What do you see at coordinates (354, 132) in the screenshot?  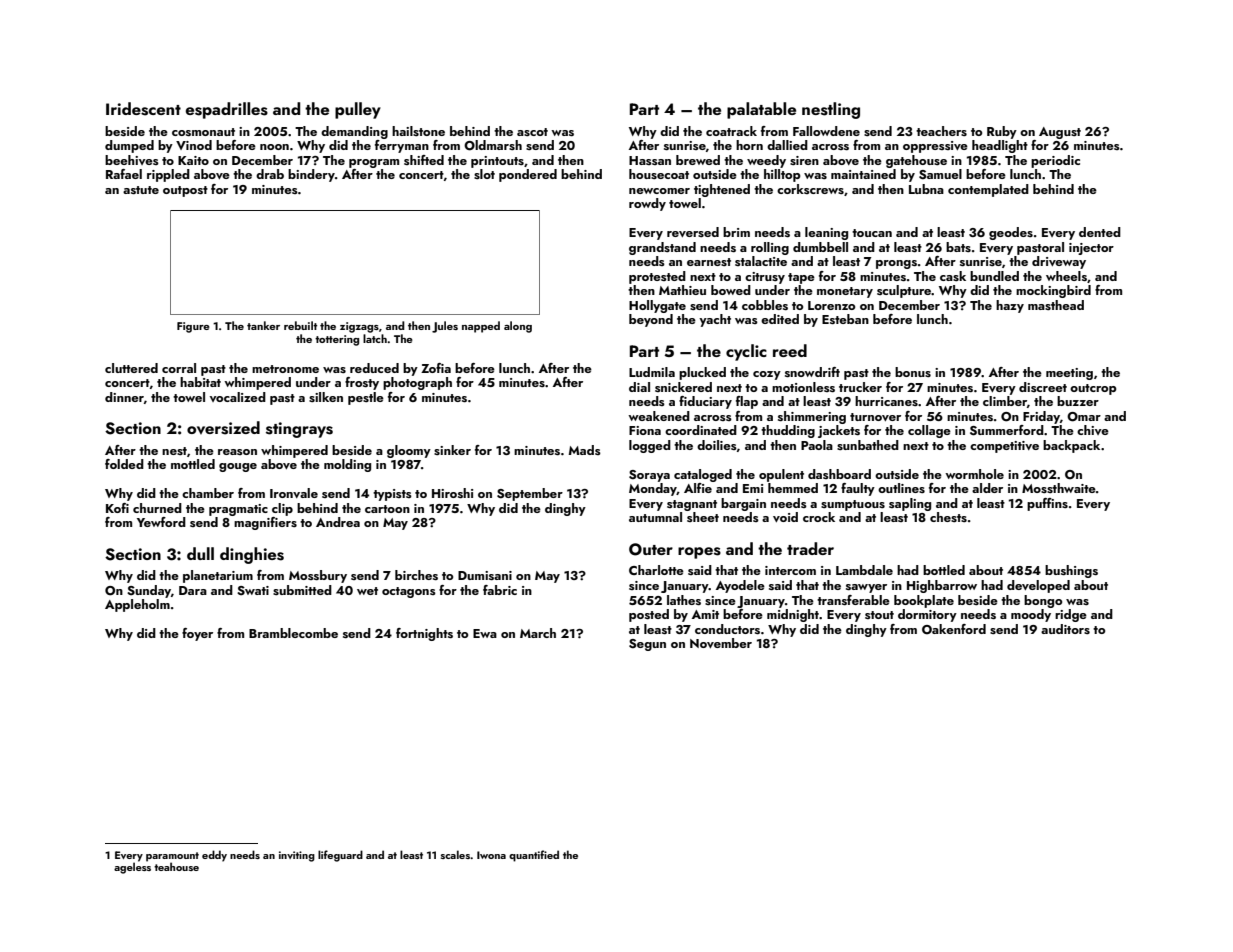 I see `demanding` at bounding box center [354, 132].
